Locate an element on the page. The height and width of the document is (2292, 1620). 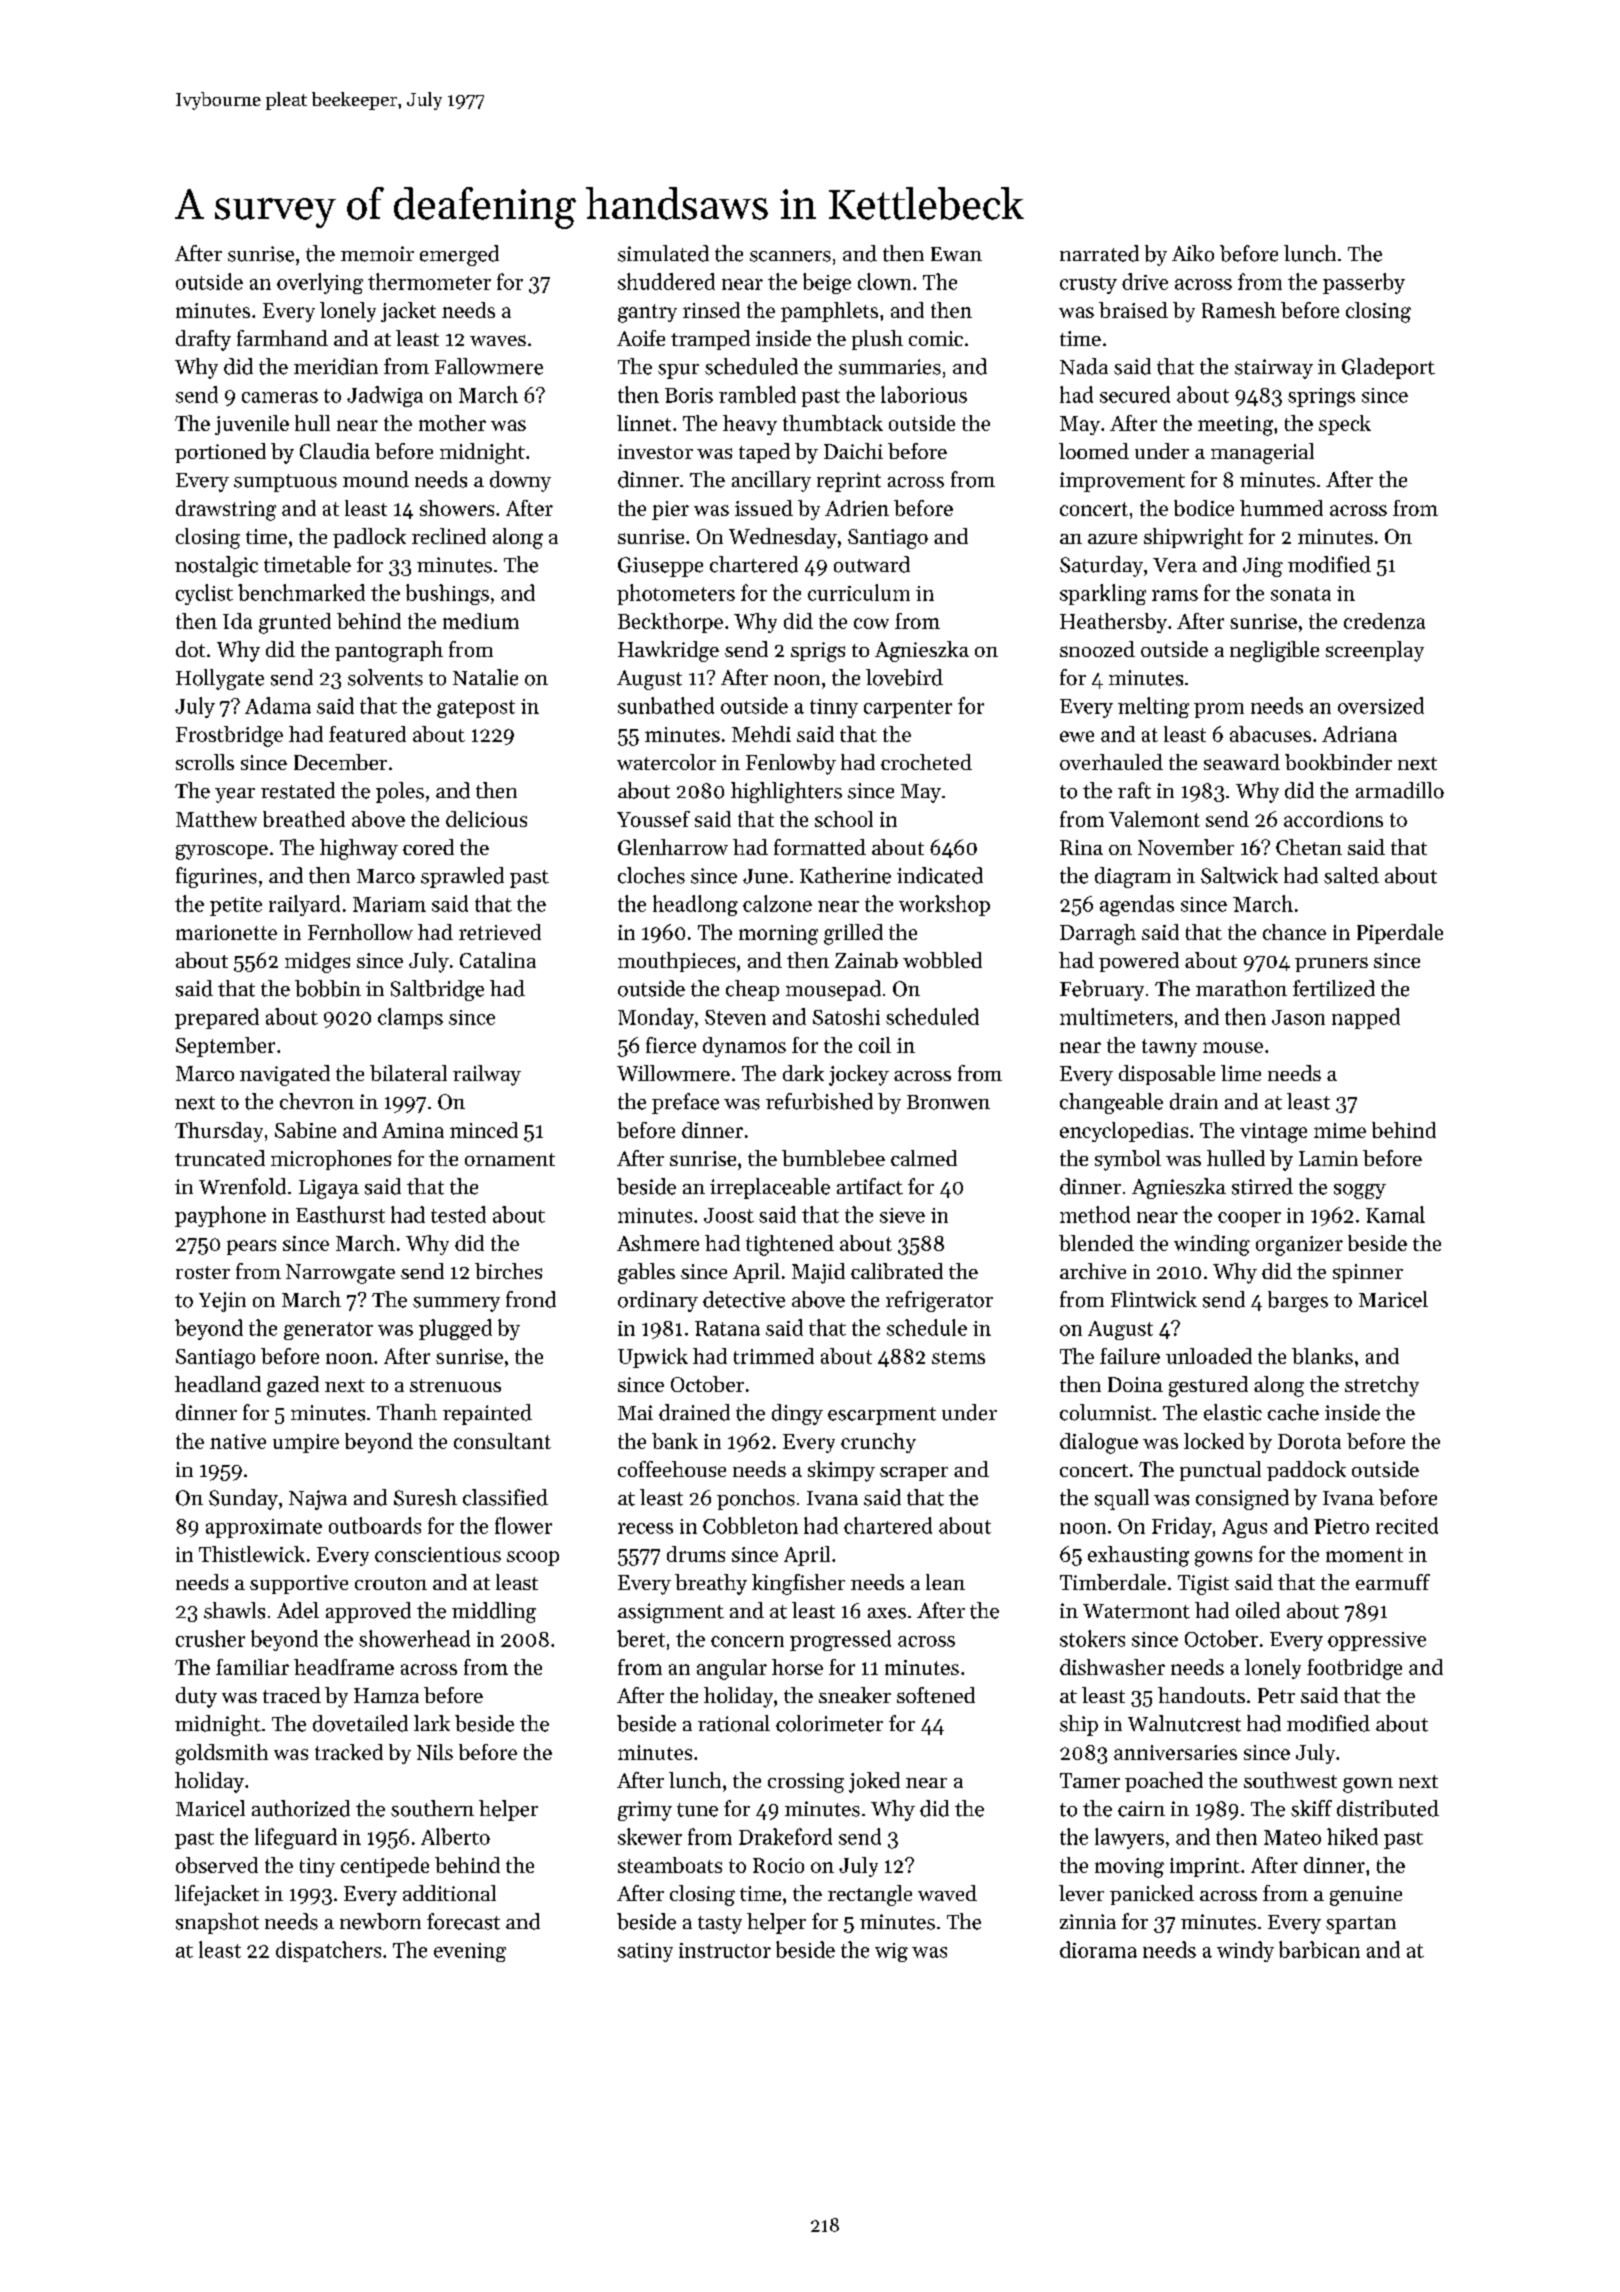
sumptuous is located at coordinates (285, 483).
